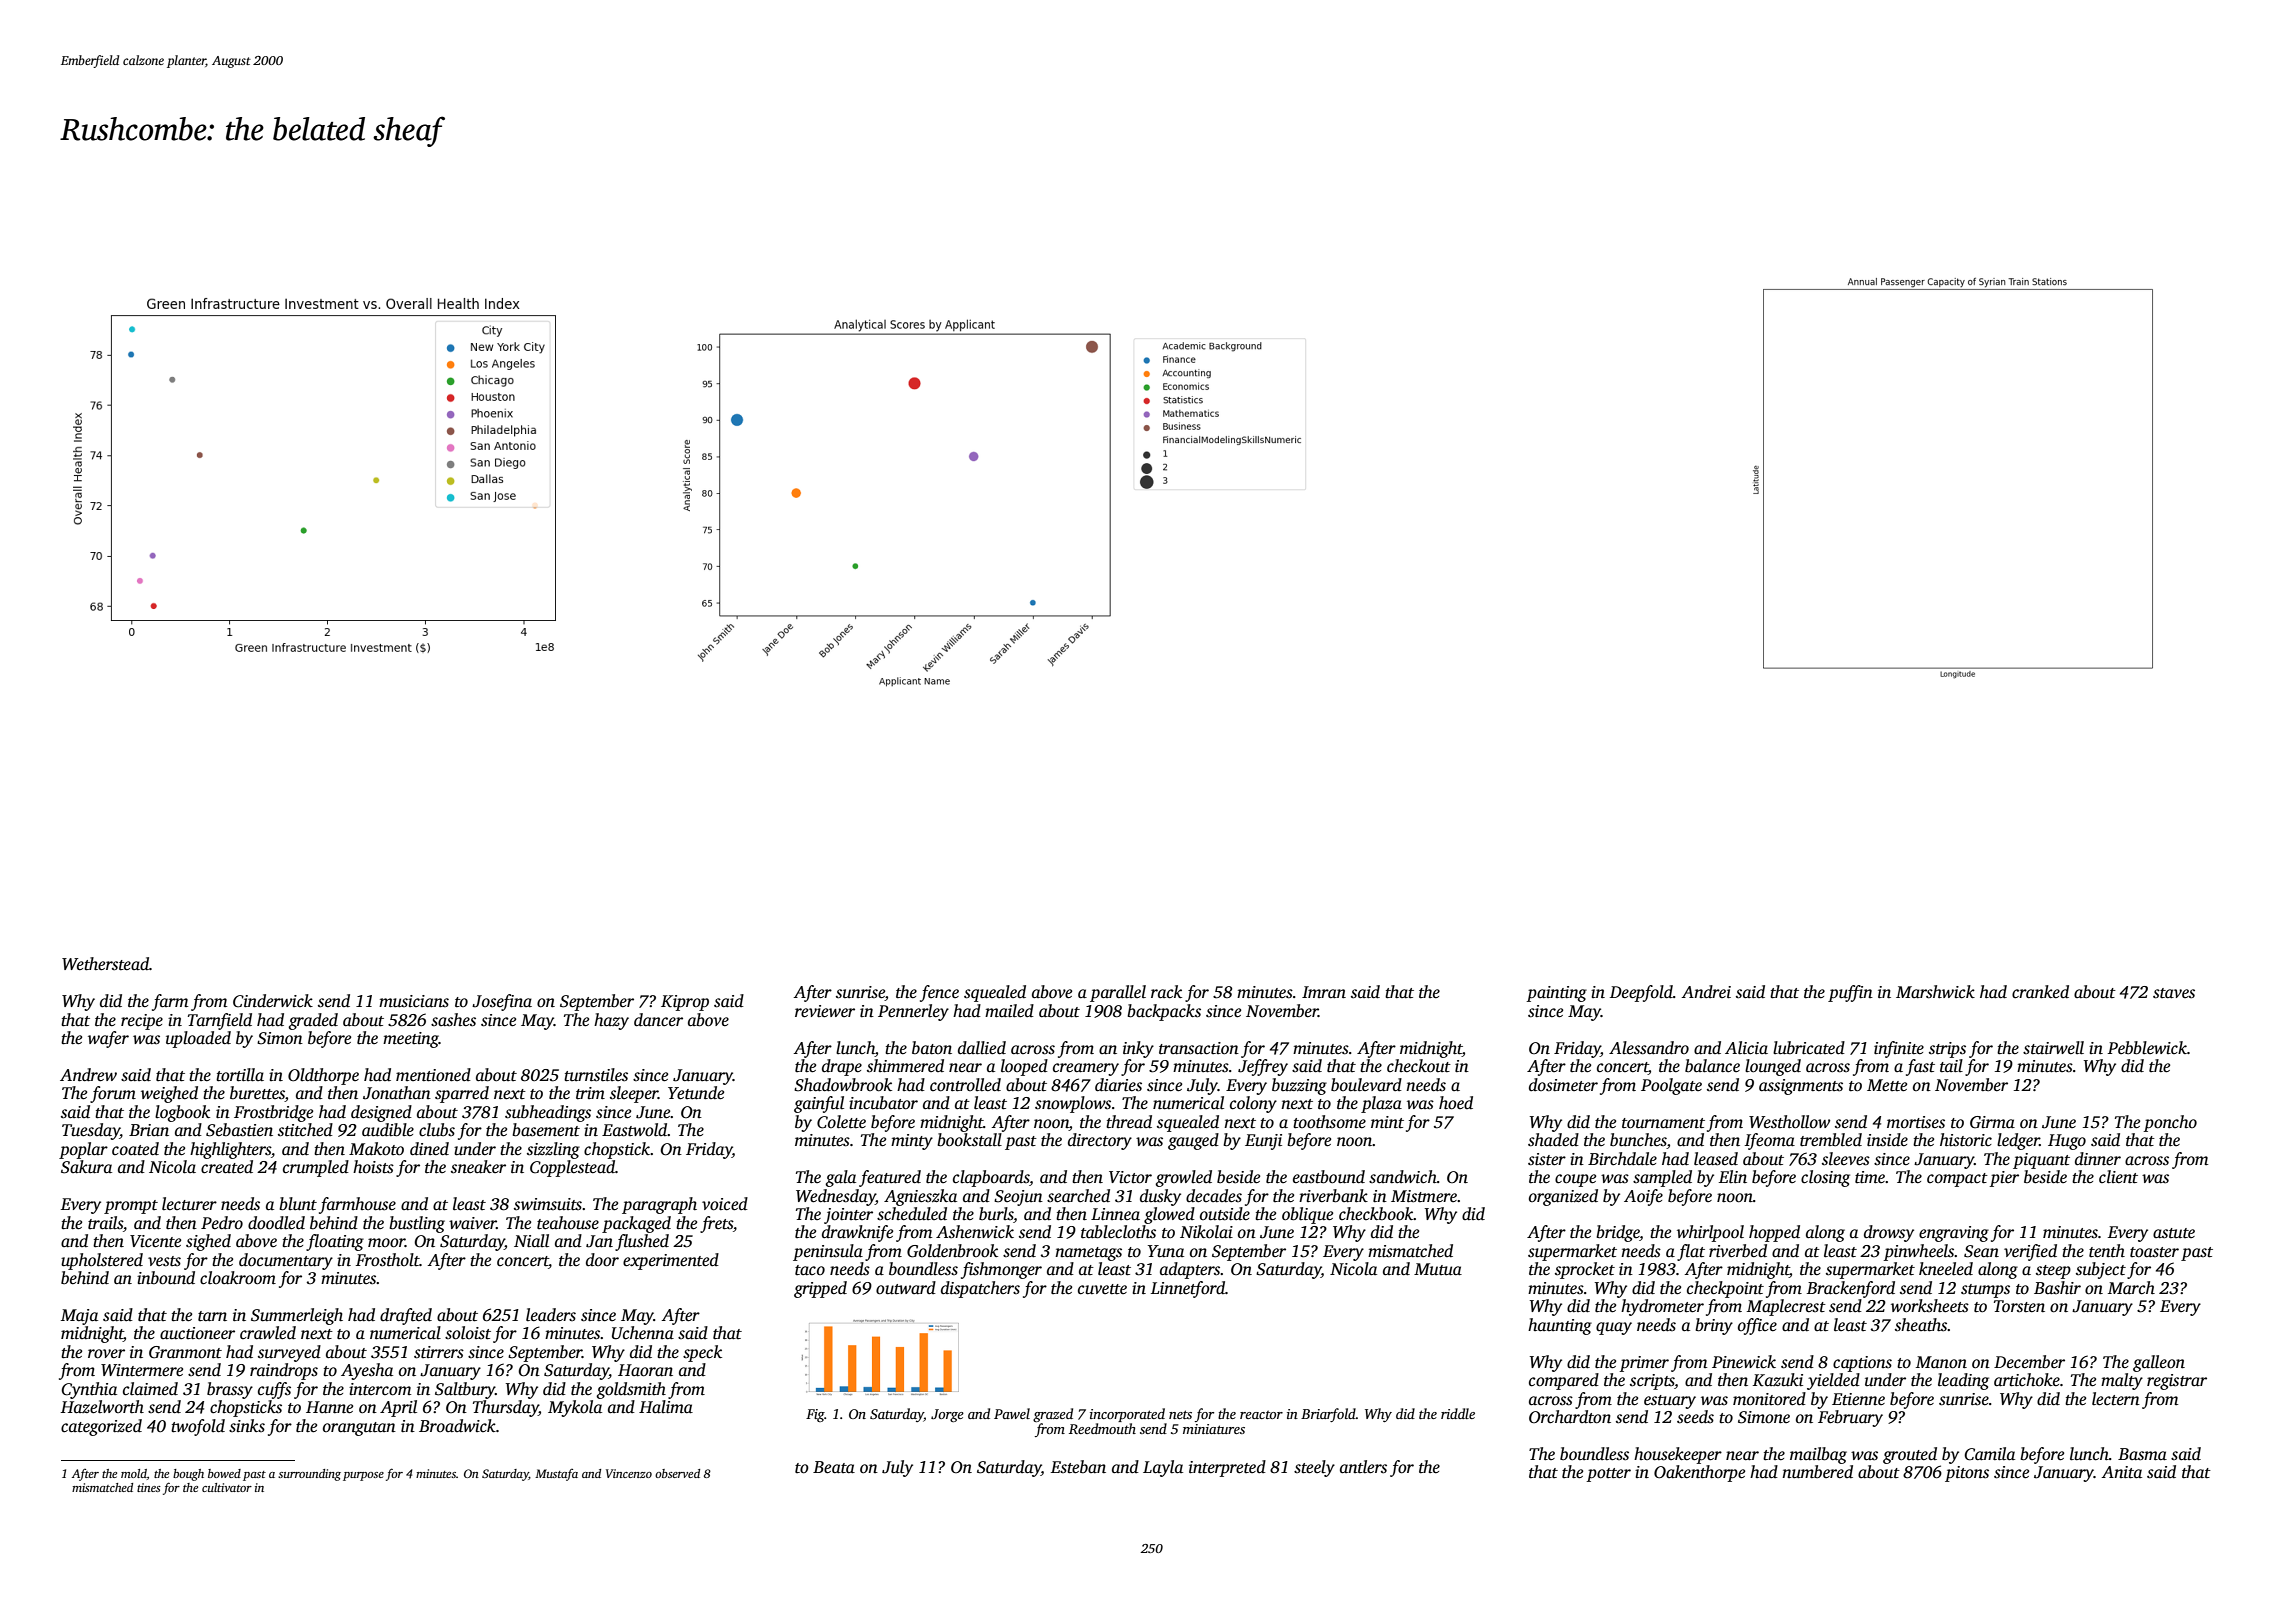 This screenshot has width=2282, height=1614. Describe the element at coordinates (659, 1205) in the screenshot. I see `paragraph` at that location.
